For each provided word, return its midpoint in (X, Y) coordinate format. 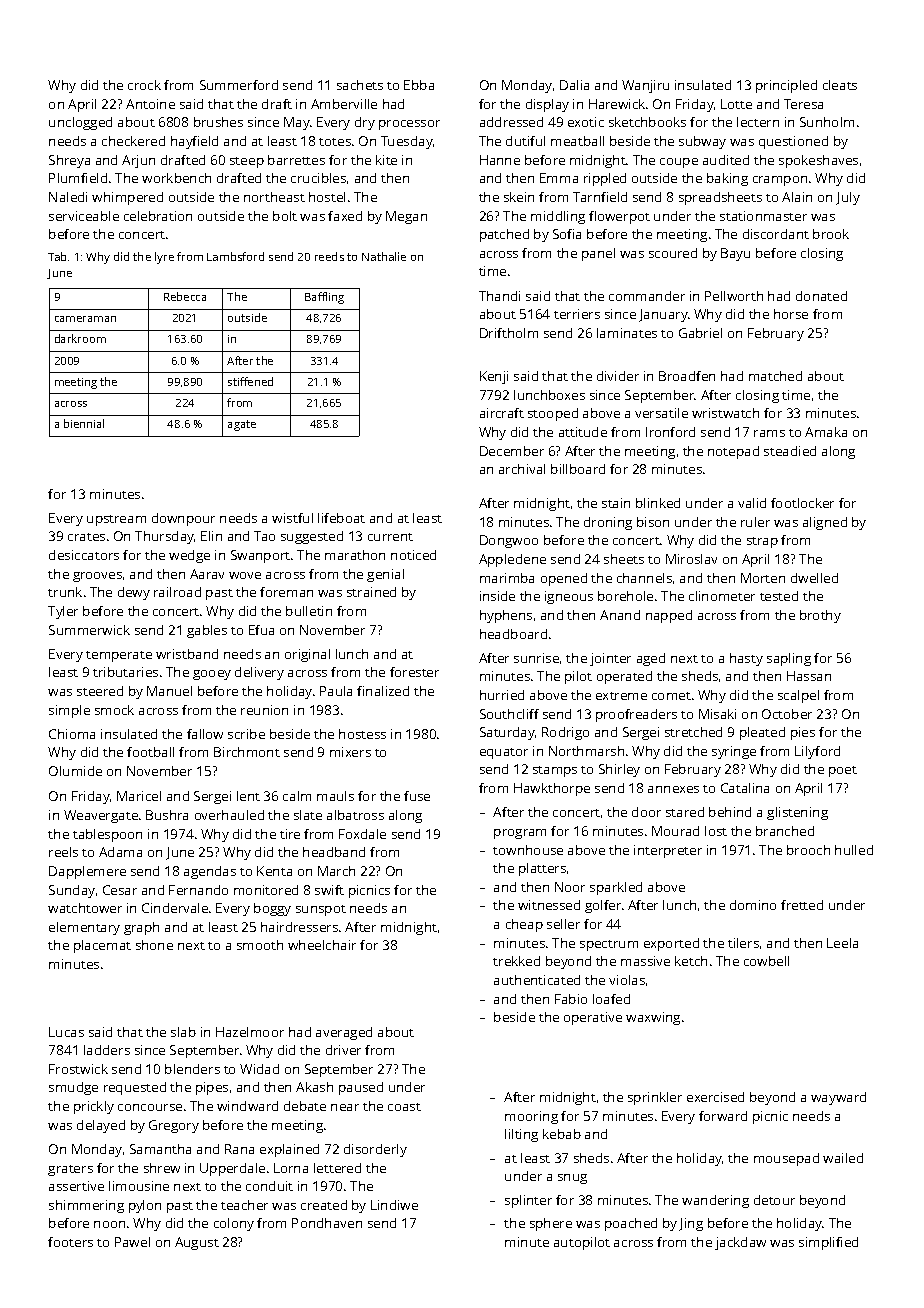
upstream (116, 520)
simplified (828, 1243)
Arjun (138, 161)
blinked (658, 503)
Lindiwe (394, 1205)
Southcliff (509, 714)
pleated (762, 733)
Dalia (574, 85)
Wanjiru (645, 86)
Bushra (167, 815)
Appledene (512, 560)
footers (70, 1242)
